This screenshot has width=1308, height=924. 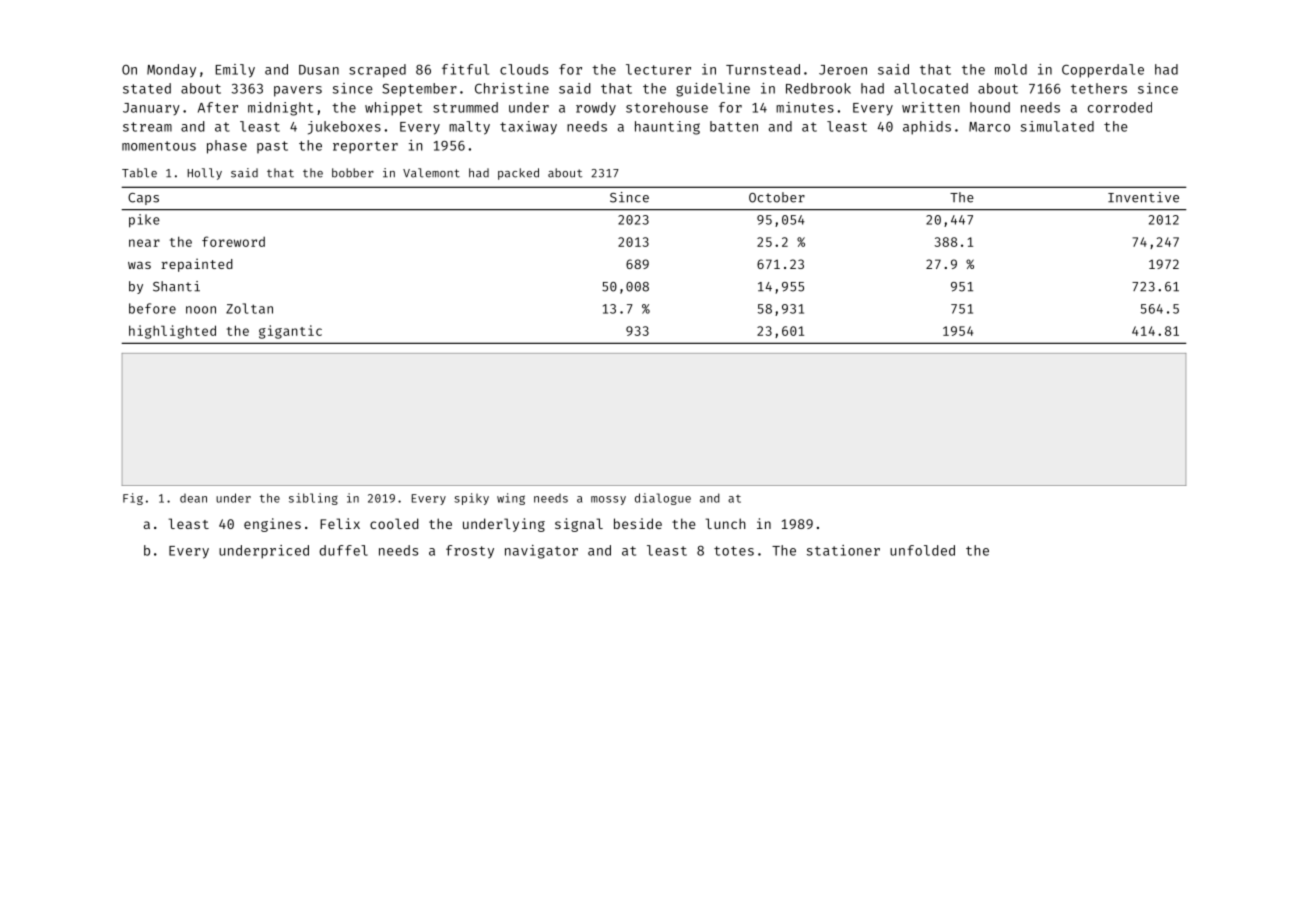 I want to click on Emily, so click(x=235, y=71).
